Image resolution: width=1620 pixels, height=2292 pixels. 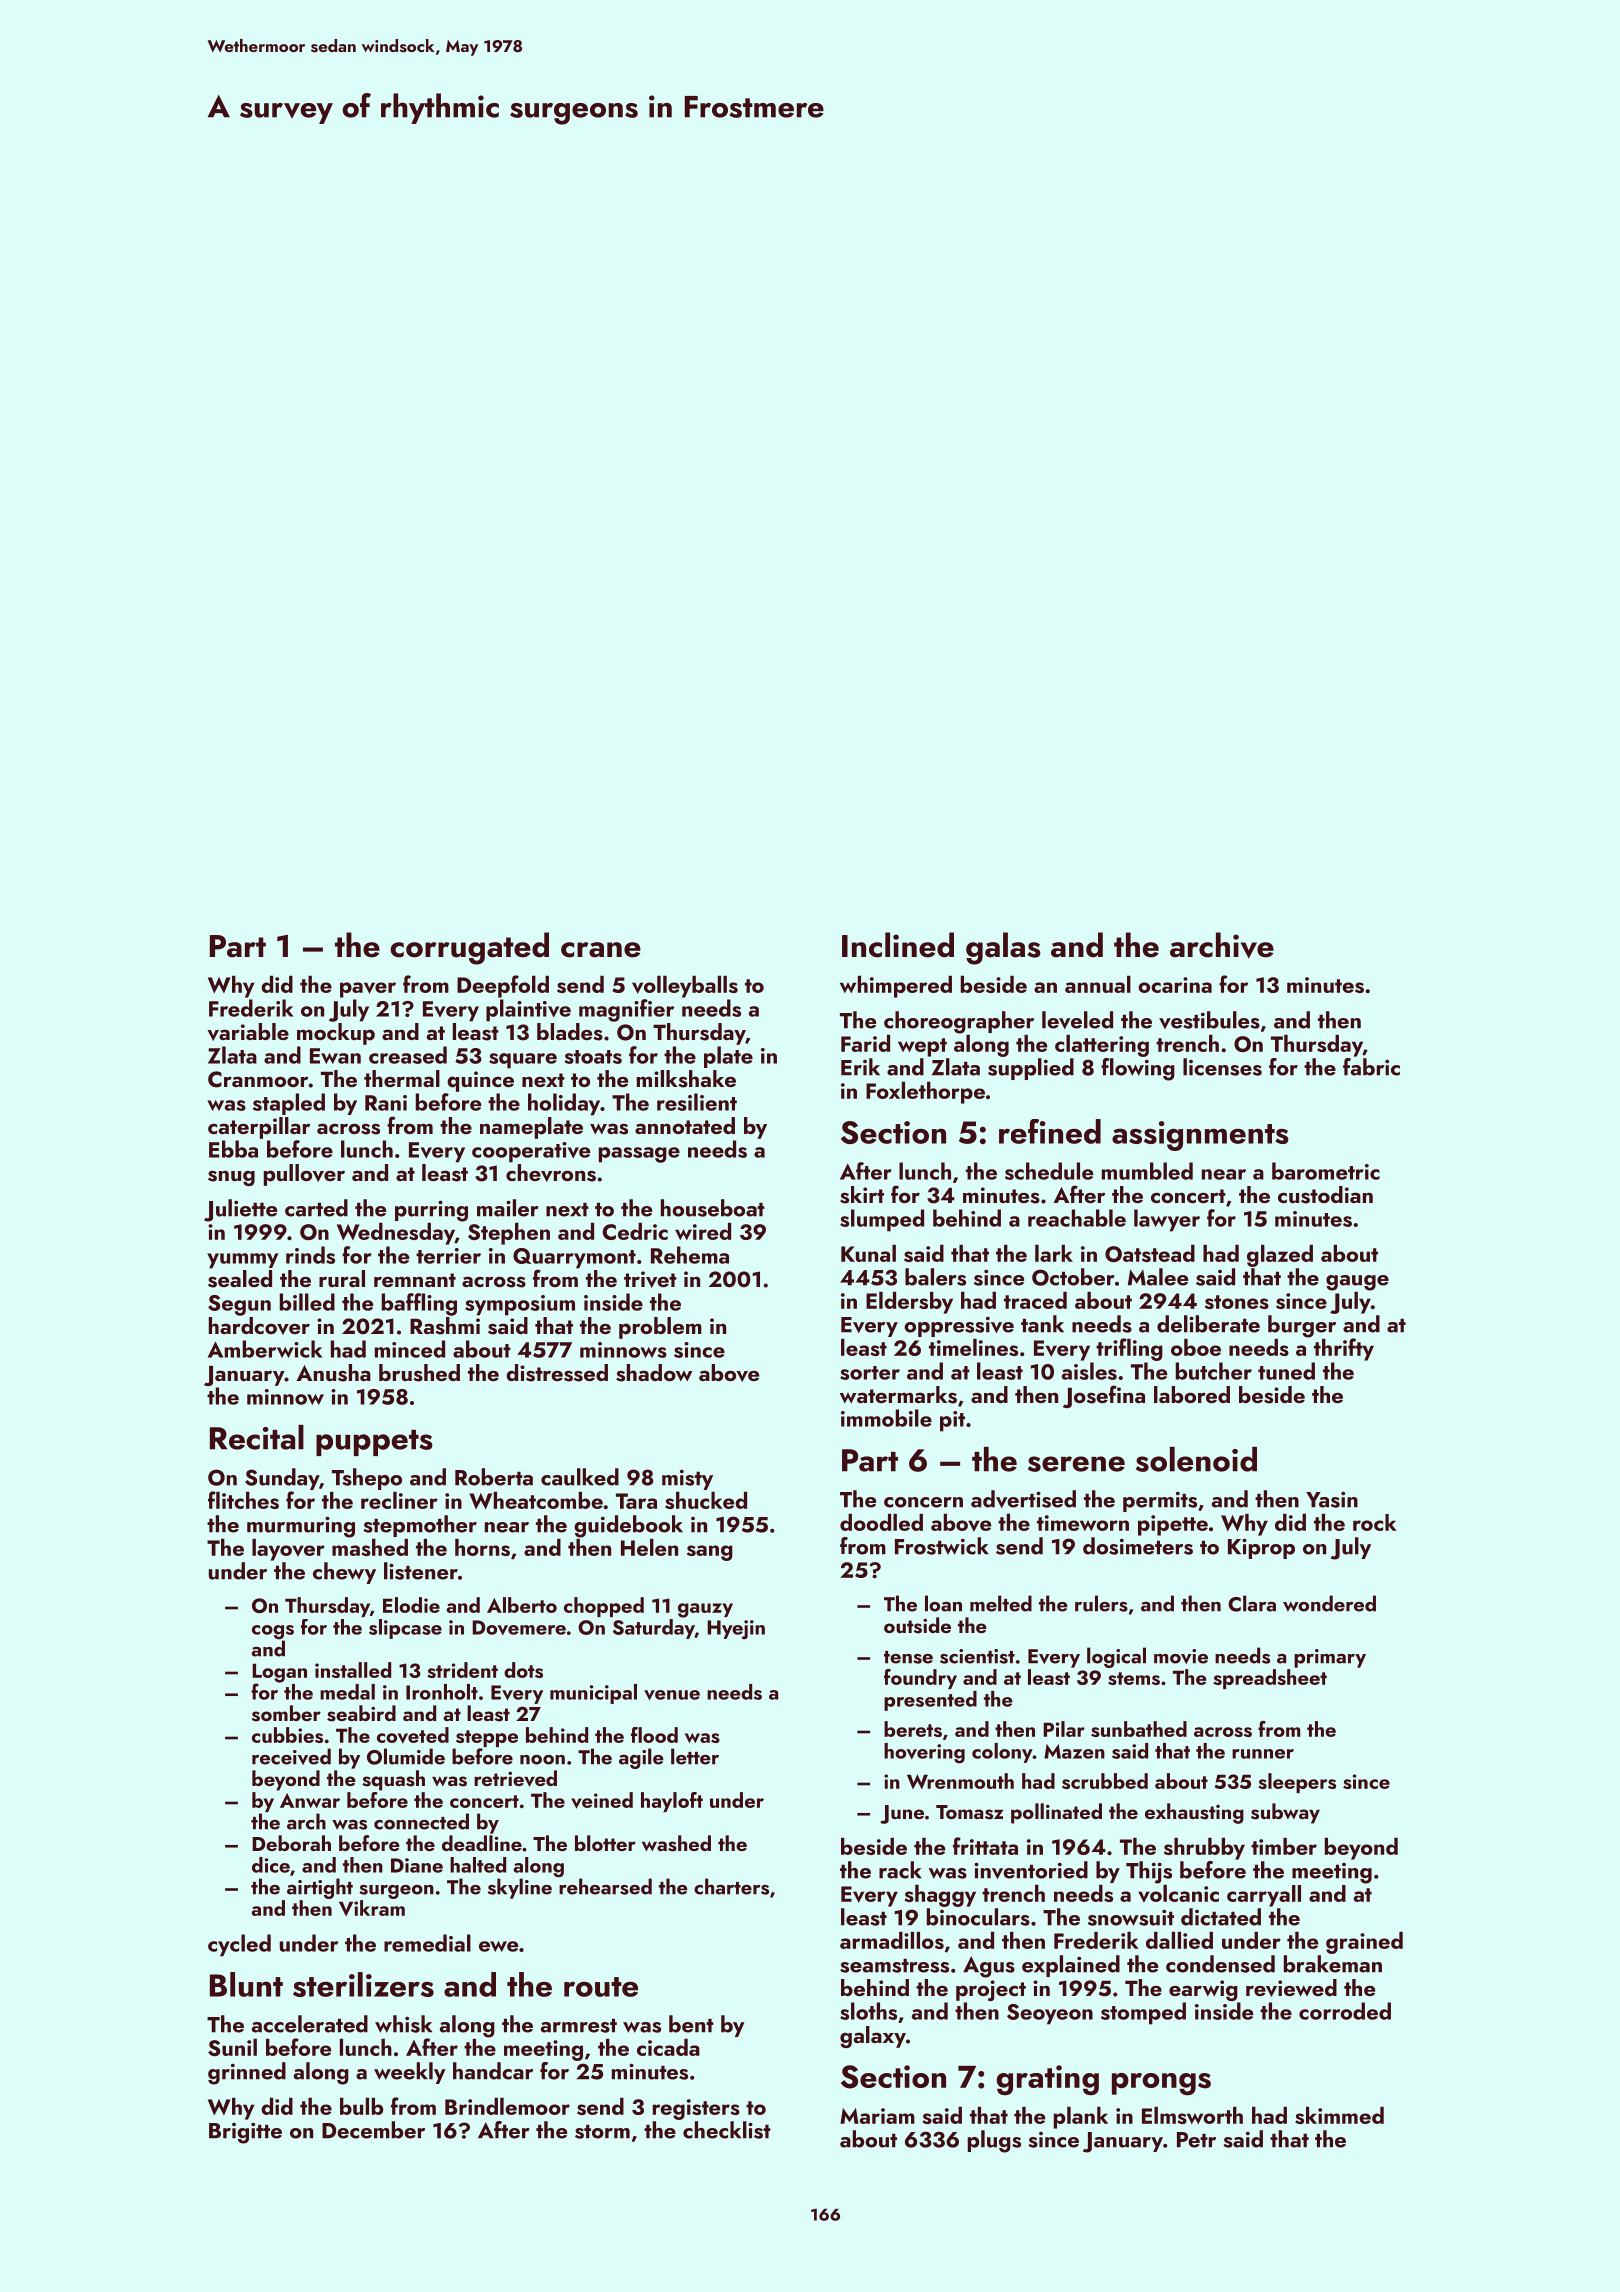 What do you see at coordinates (316, 1208) in the page?
I see `carted` at bounding box center [316, 1208].
